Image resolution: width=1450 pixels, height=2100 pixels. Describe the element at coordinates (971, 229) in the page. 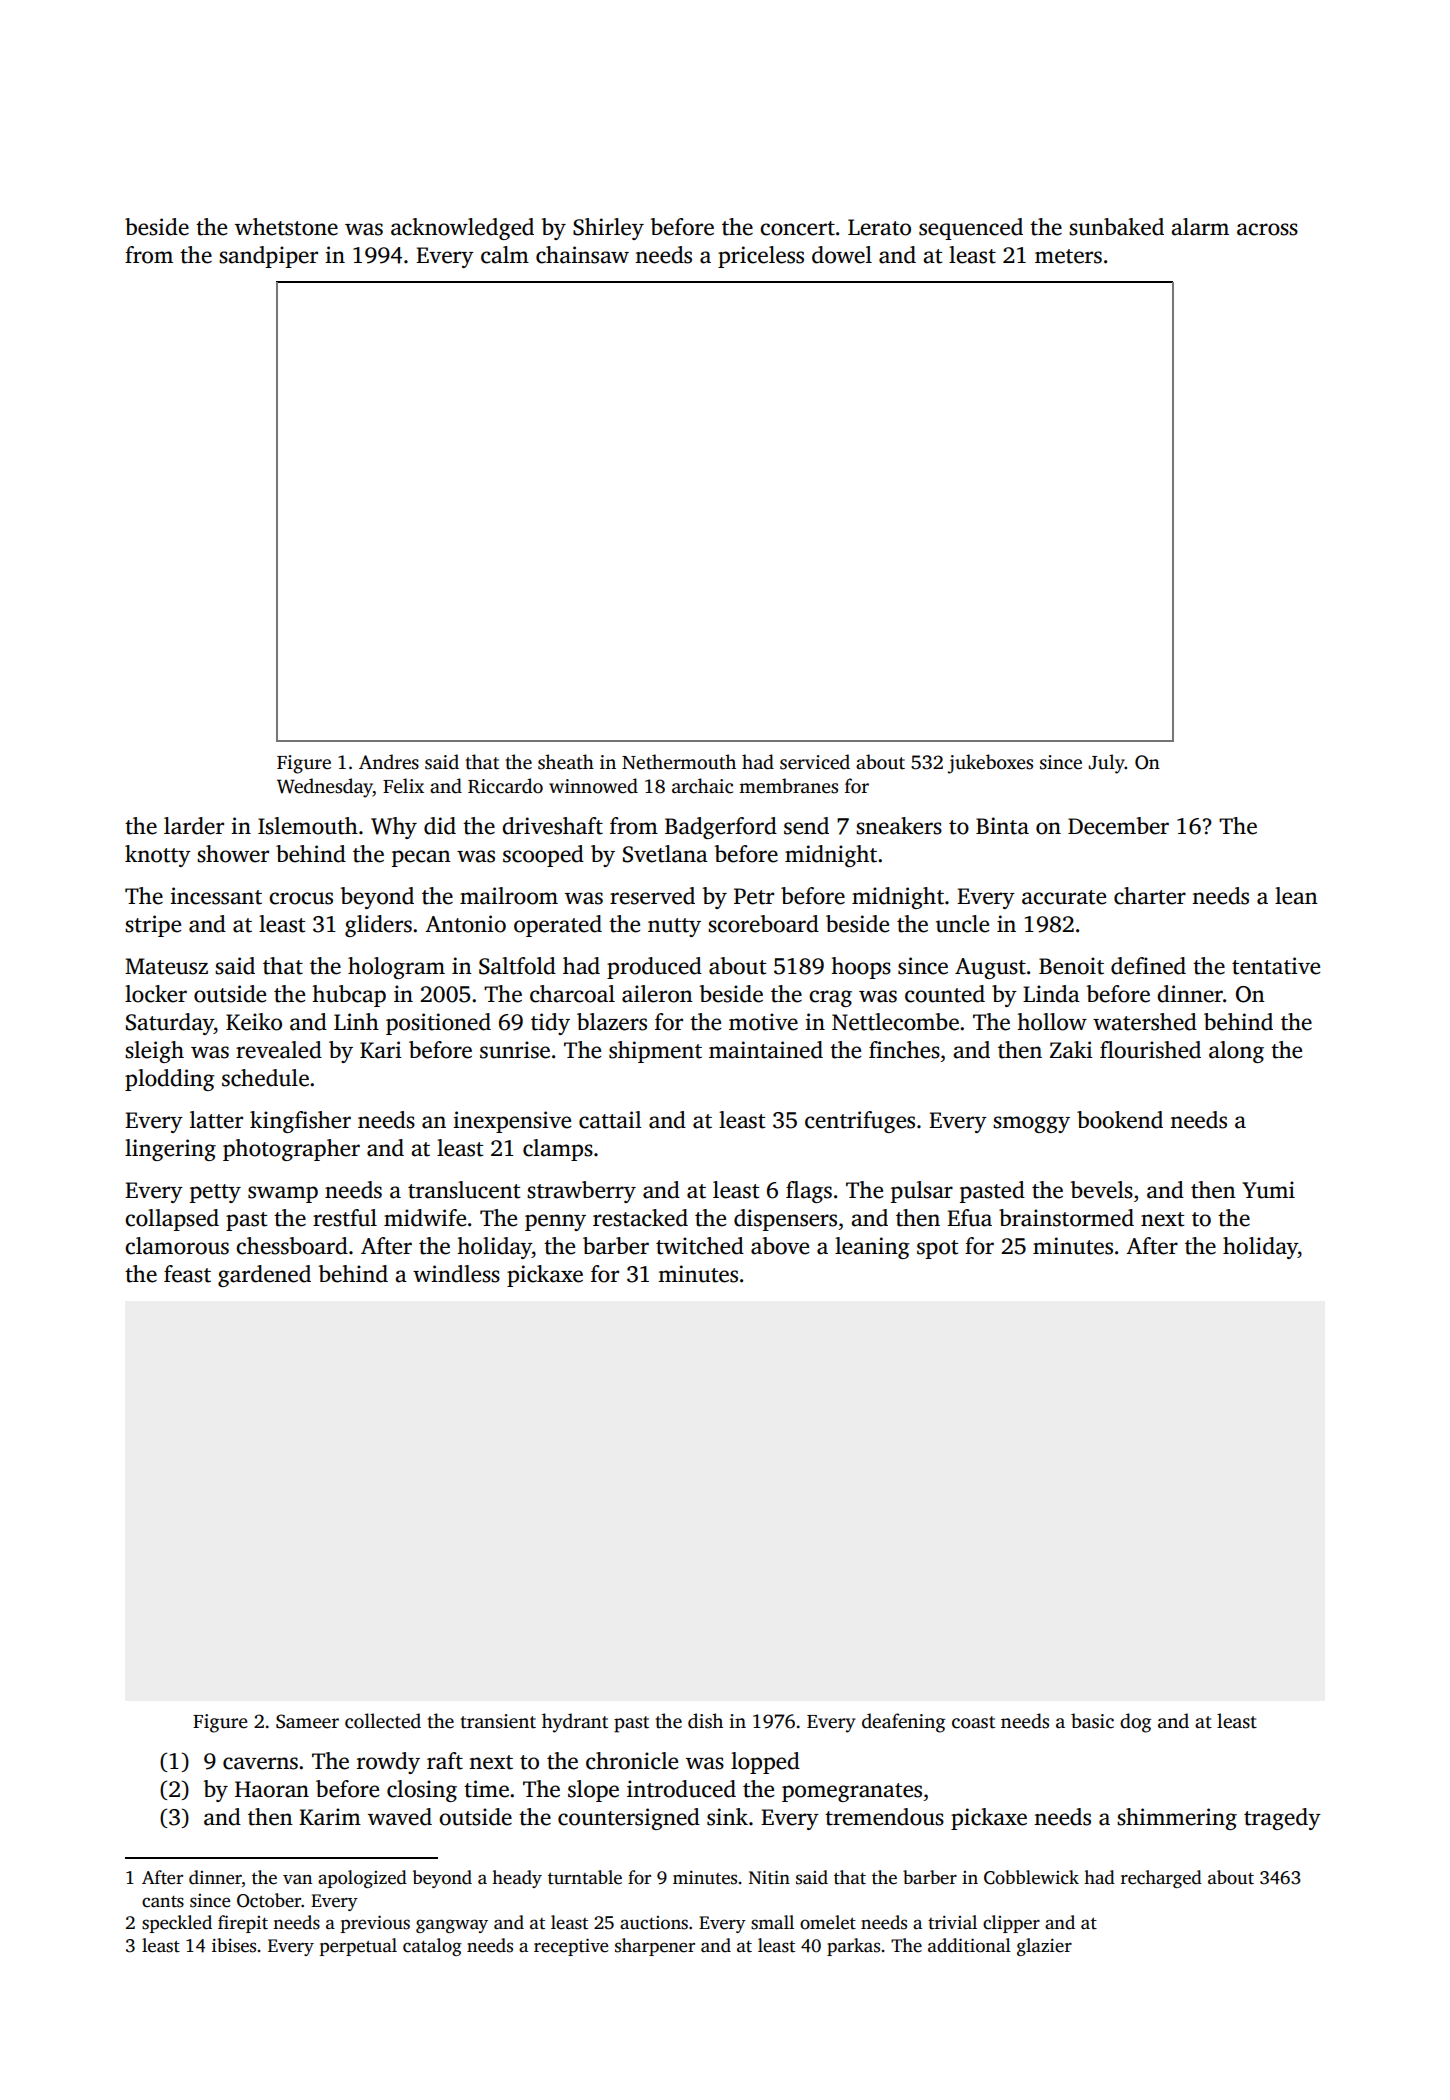

I see `sequenced` at that location.
